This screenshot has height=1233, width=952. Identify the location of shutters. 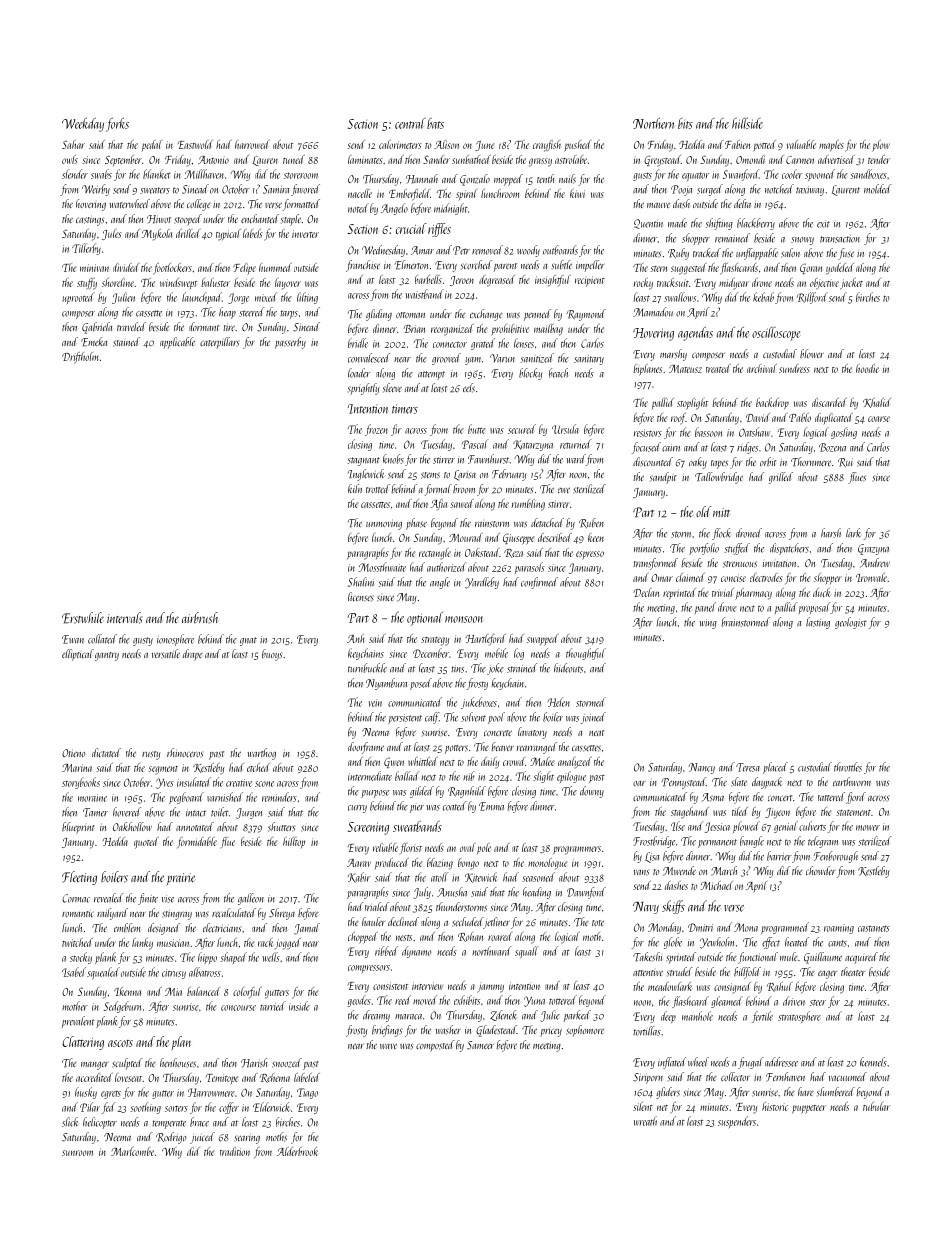
(281, 827).
